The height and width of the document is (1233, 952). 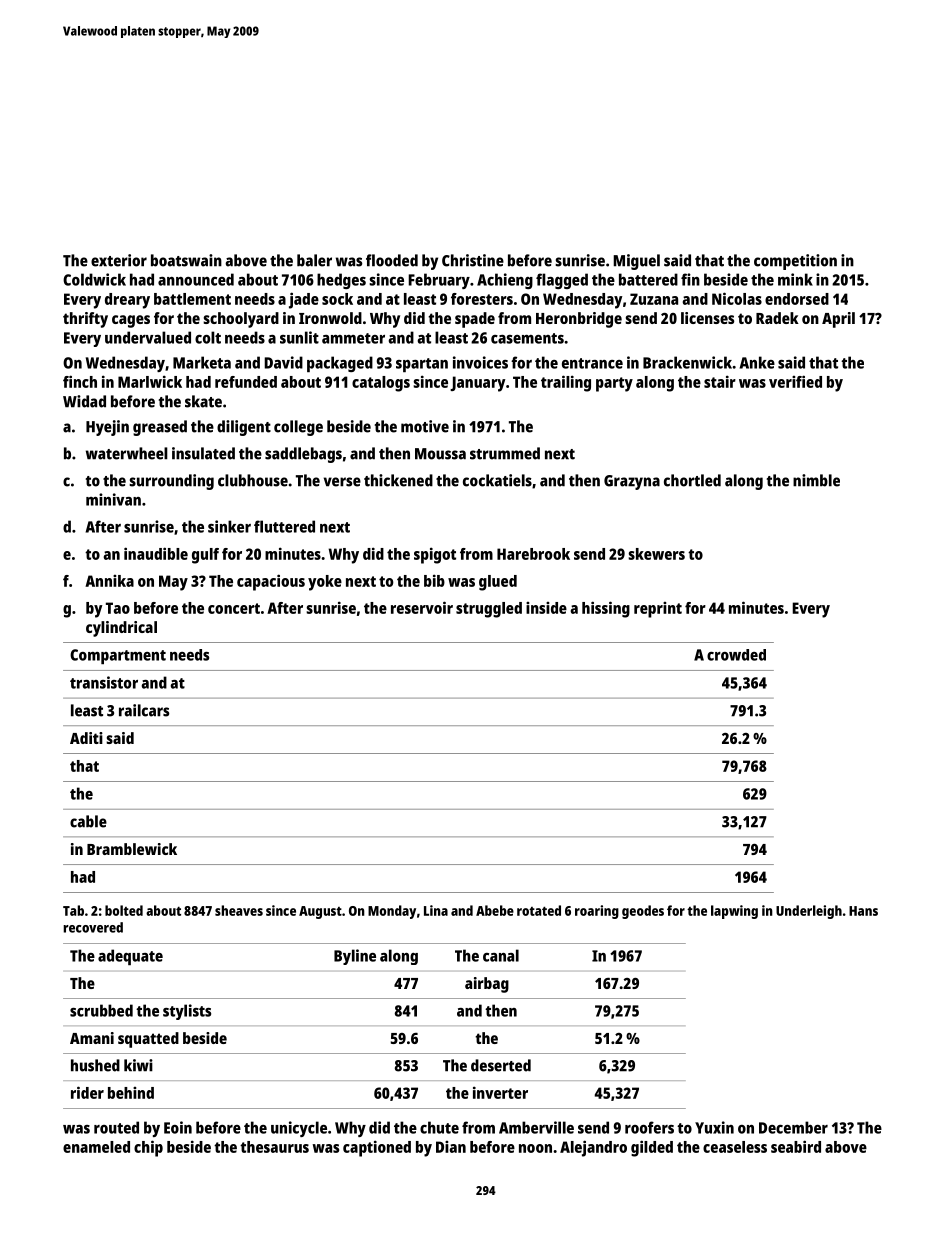 What do you see at coordinates (809, 912) in the document?
I see `Underleigh` at bounding box center [809, 912].
